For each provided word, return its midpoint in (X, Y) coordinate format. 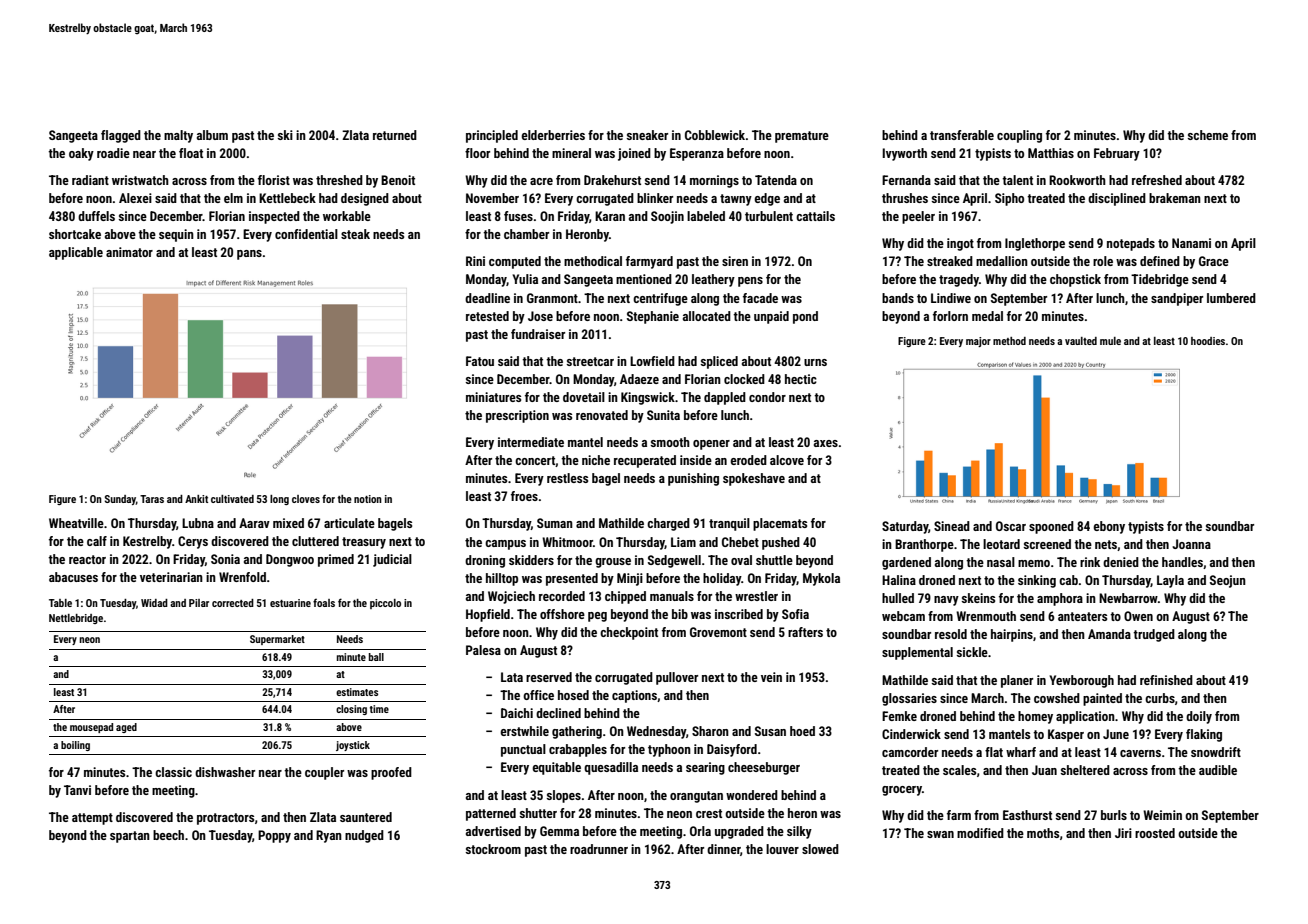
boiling (75, 746)
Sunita (663, 415)
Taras (152, 499)
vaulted (1081, 341)
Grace (1214, 261)
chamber (526, 234)
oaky (81, 154)
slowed (820, 849)
